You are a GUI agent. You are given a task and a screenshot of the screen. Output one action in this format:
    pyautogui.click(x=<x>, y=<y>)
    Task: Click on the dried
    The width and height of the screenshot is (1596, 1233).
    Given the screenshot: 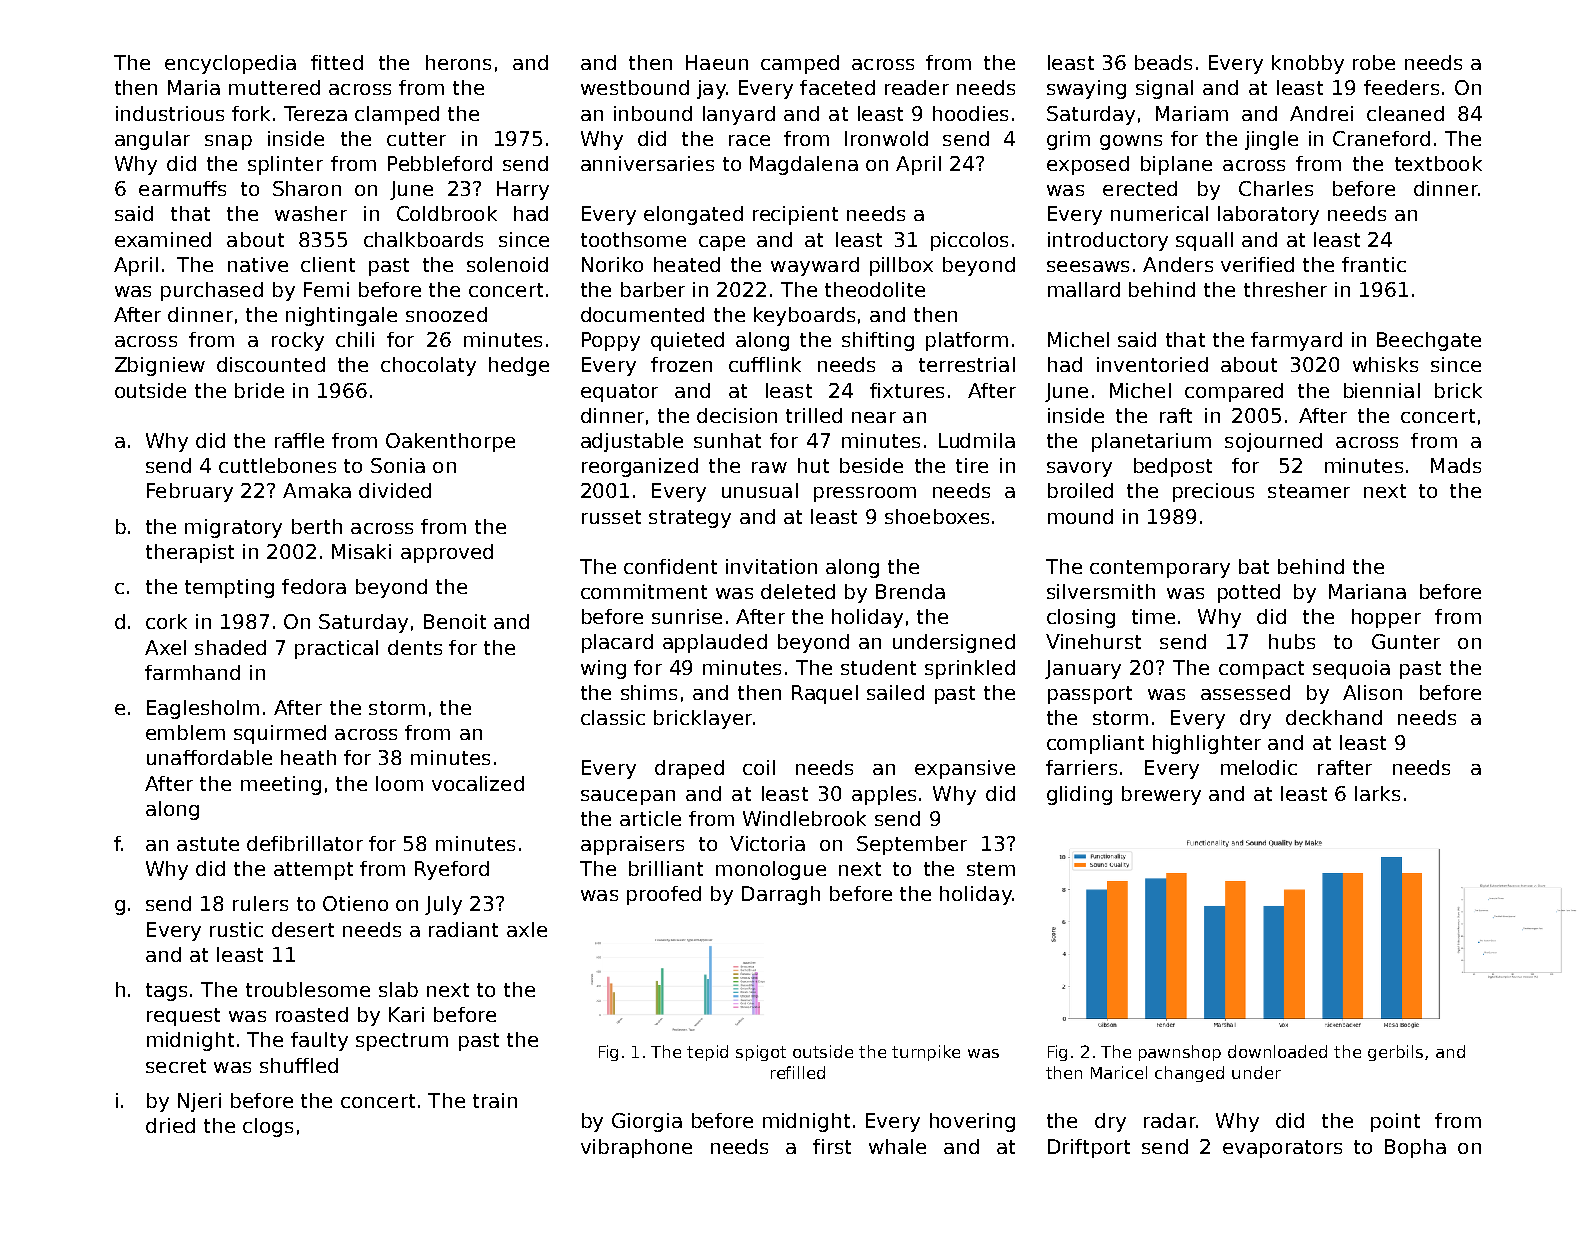 What is the action you would take?
    pyautogui.click(x=170, y=1125)
